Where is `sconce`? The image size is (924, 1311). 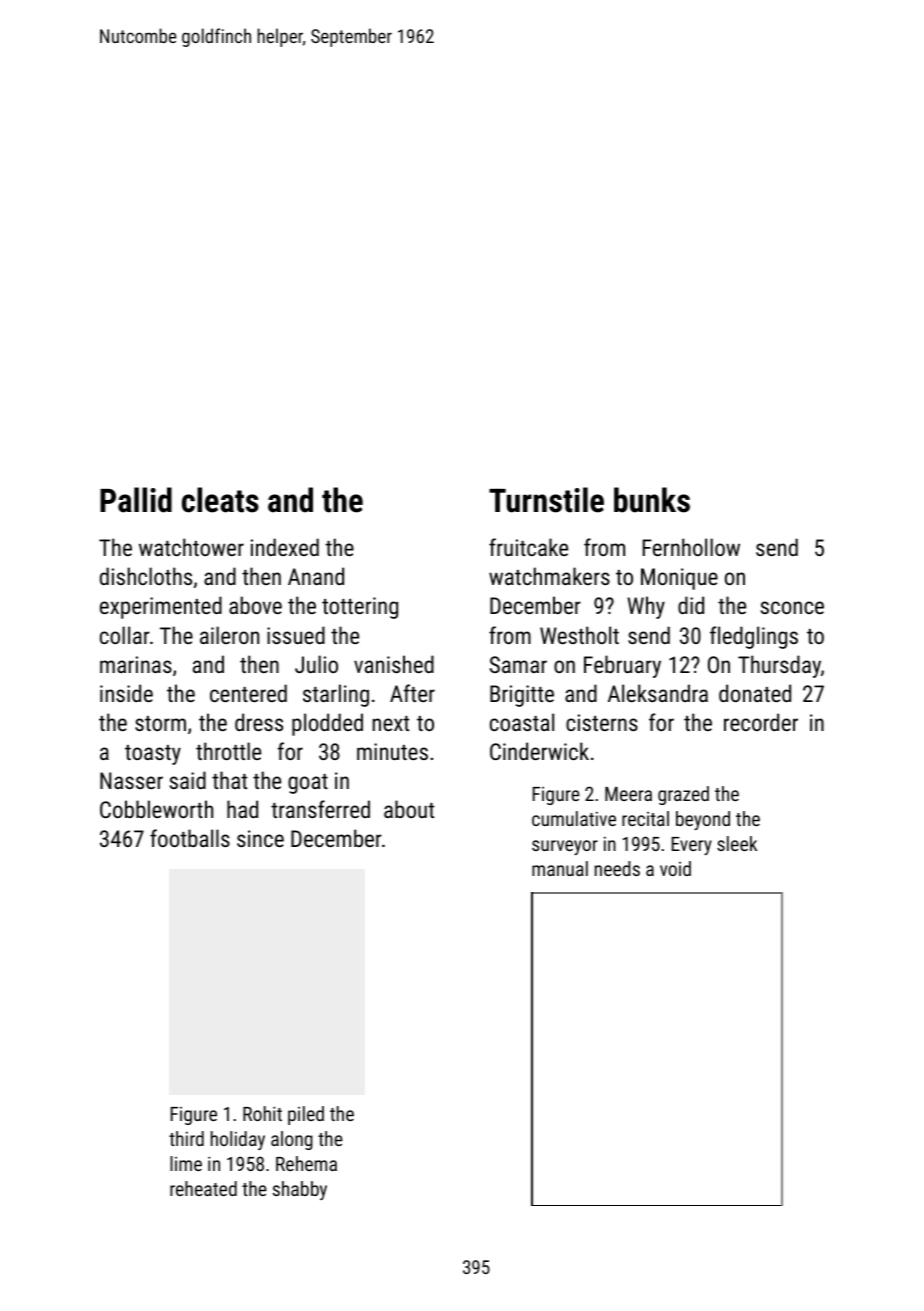 sconce is located at coordinates (792, 607).
